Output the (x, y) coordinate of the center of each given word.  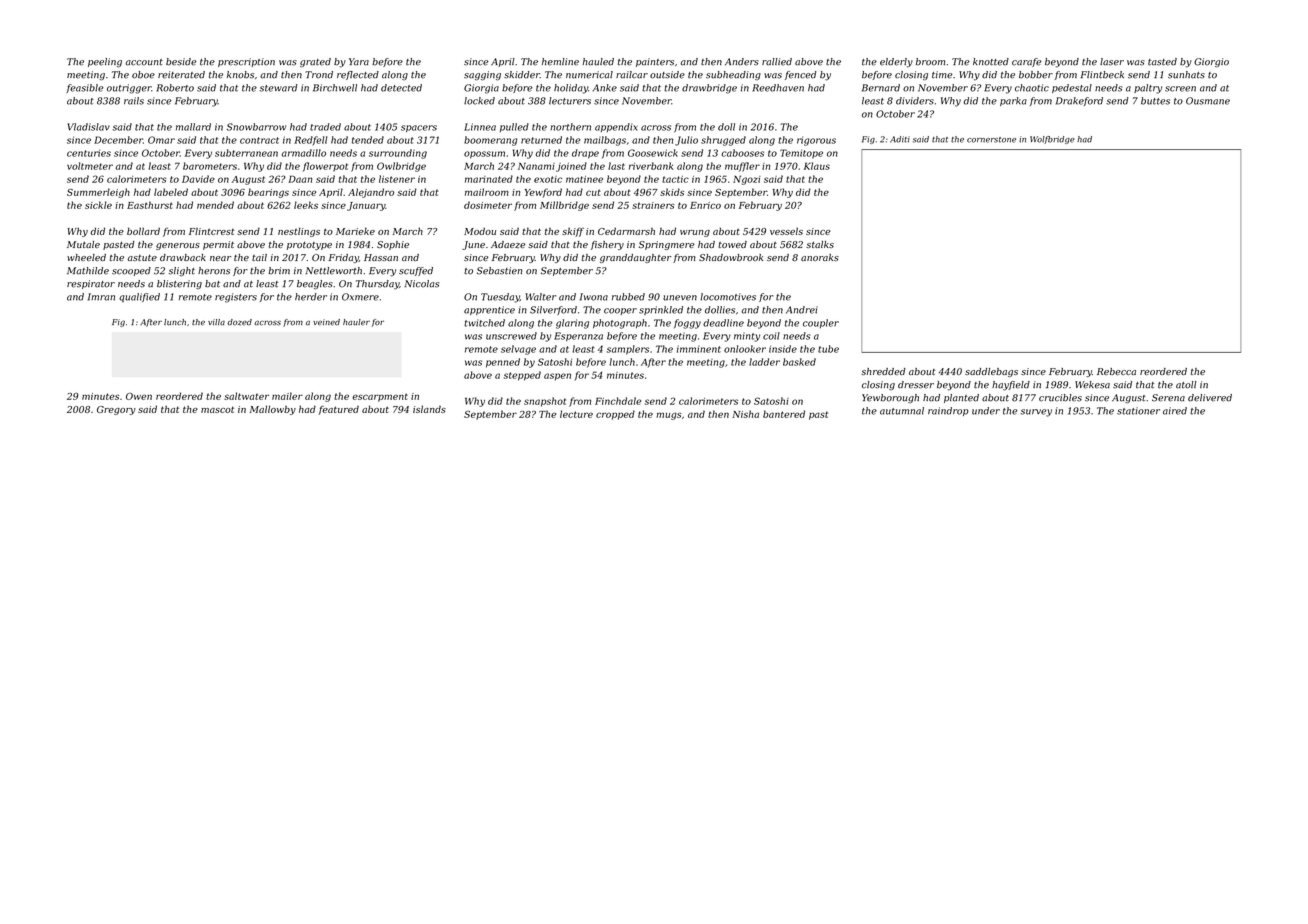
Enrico (705, 205)
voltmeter (90, 166)
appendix (616, 127)
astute (142, 257)
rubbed (628, 297)
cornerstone (991, 140)
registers (236, 298)
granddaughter (635, 258)
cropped (615, 415)
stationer (1138, 411)
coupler (821, 323)
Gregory (116, 410)
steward (279, 88)
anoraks (820, 257)
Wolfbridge (1052, 140)
